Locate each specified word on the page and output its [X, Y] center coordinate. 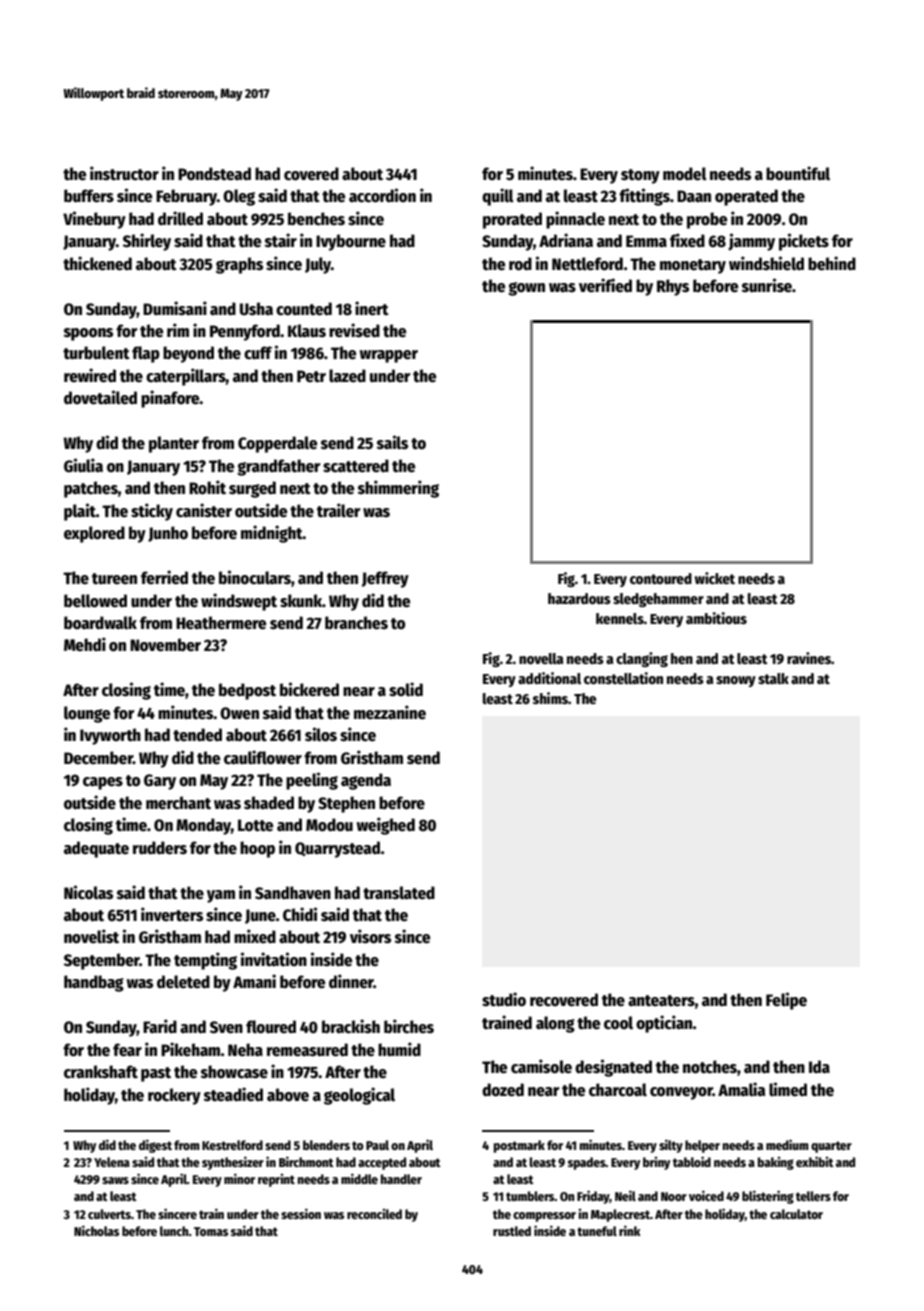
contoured [661, 578]
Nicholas [96, 1230]
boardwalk [100, 623]
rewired [90, 375]
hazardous [579, 598]
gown [526, 289]
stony [640, 176]
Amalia [742, 1089]
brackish [351, 1026]
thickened [97, 263]
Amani [254, 981]
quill [498, 197]
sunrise [767, 285]
